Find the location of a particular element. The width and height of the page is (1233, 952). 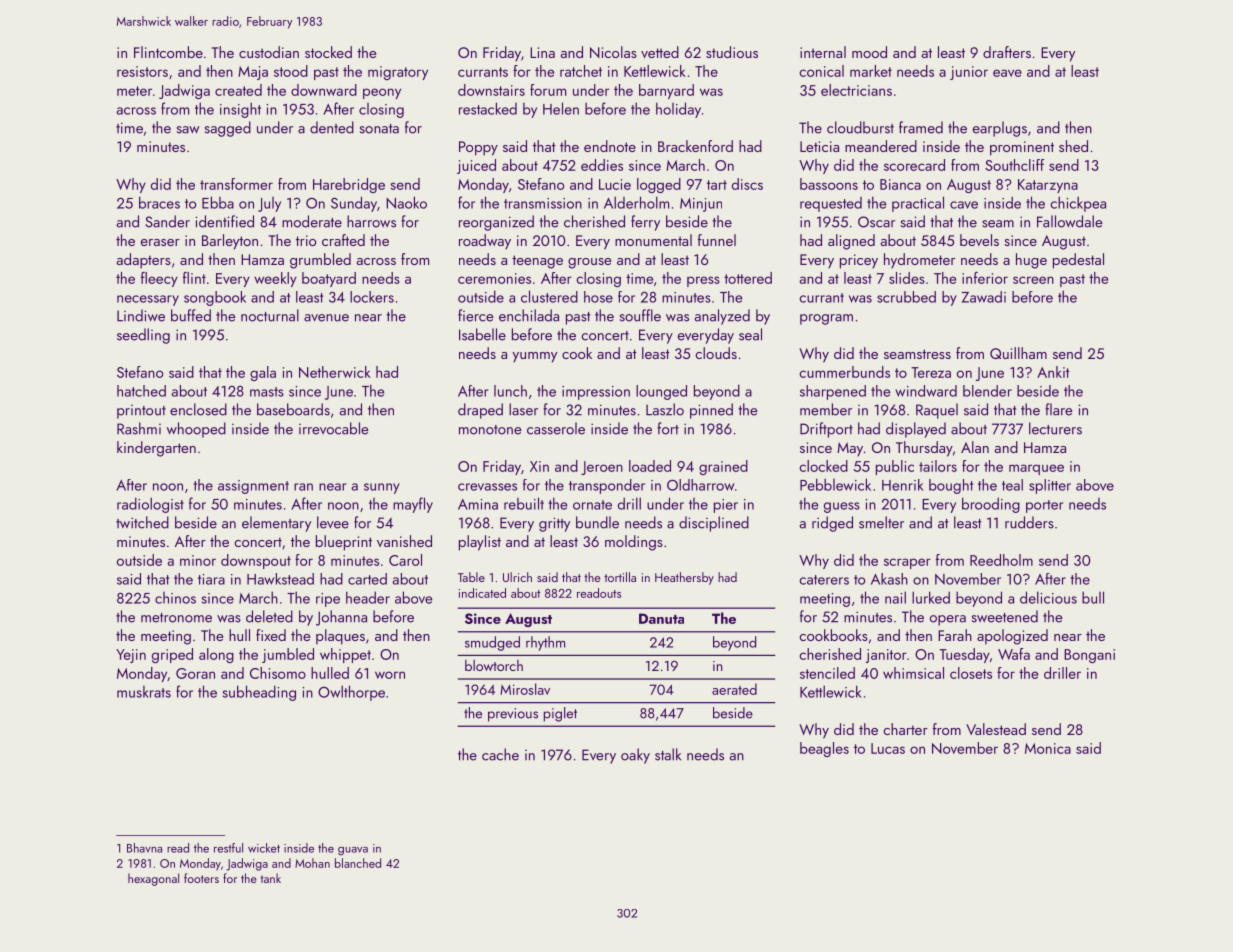

slides is located at coordinates (907, 278).
